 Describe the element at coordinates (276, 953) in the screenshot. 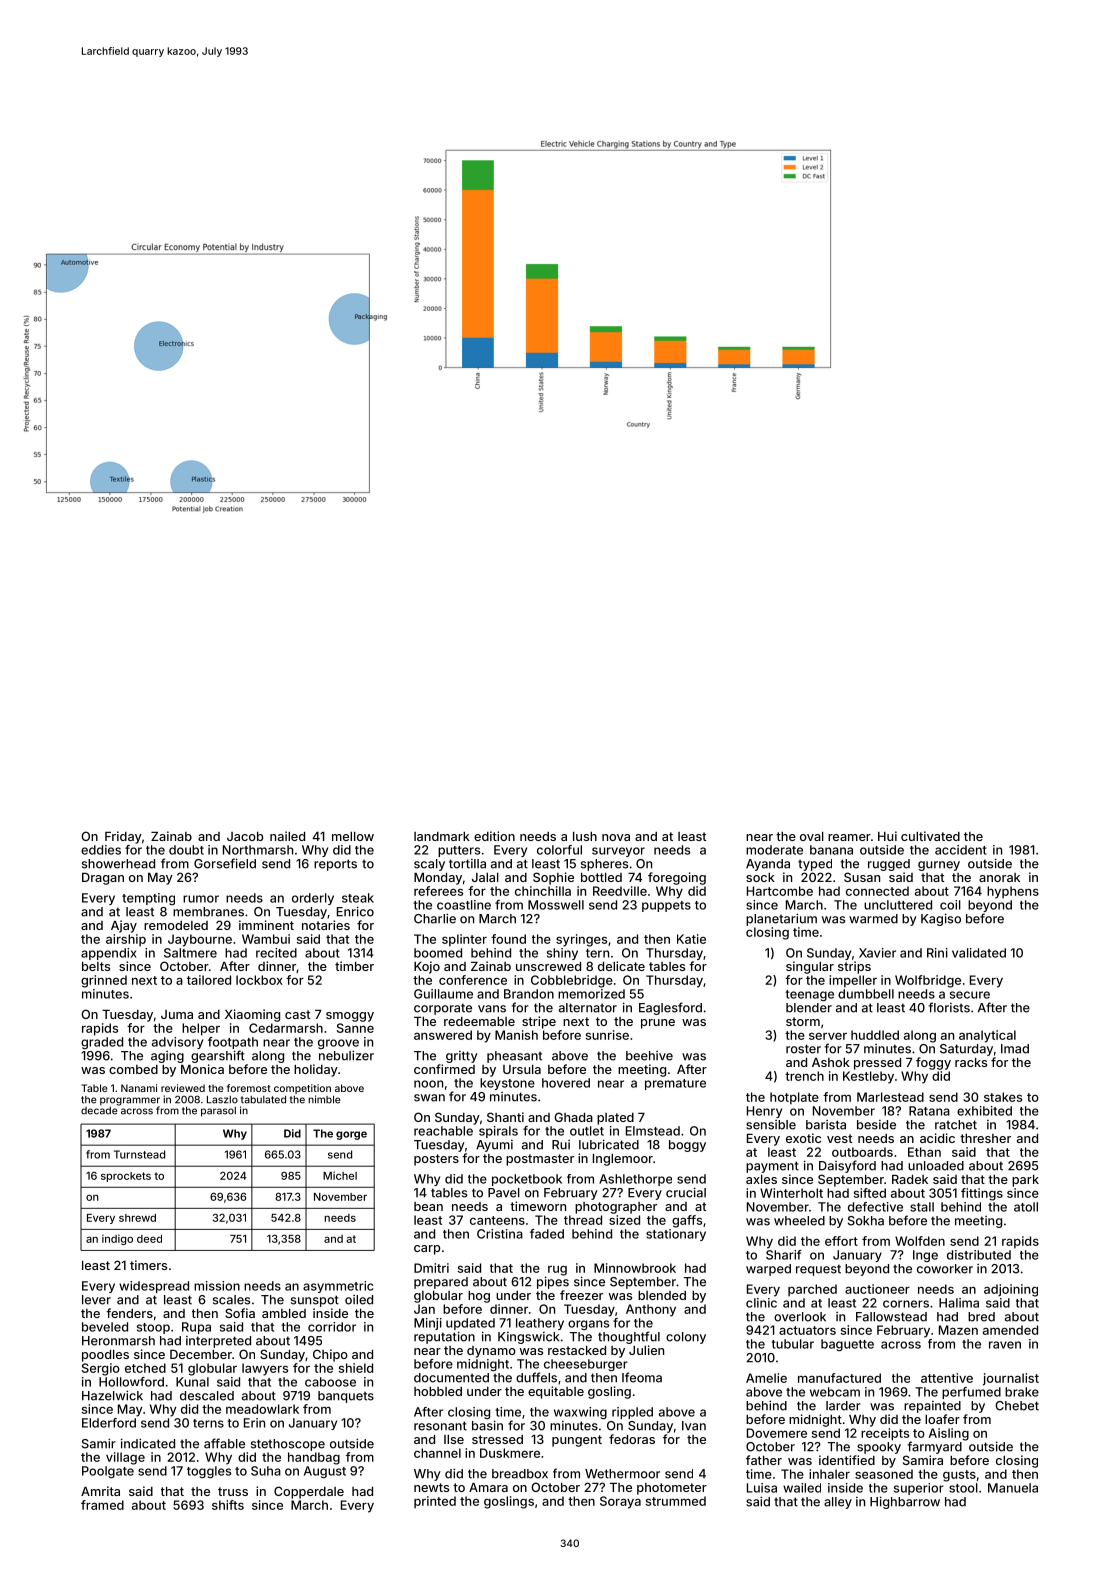

I see `recited` at that location.
